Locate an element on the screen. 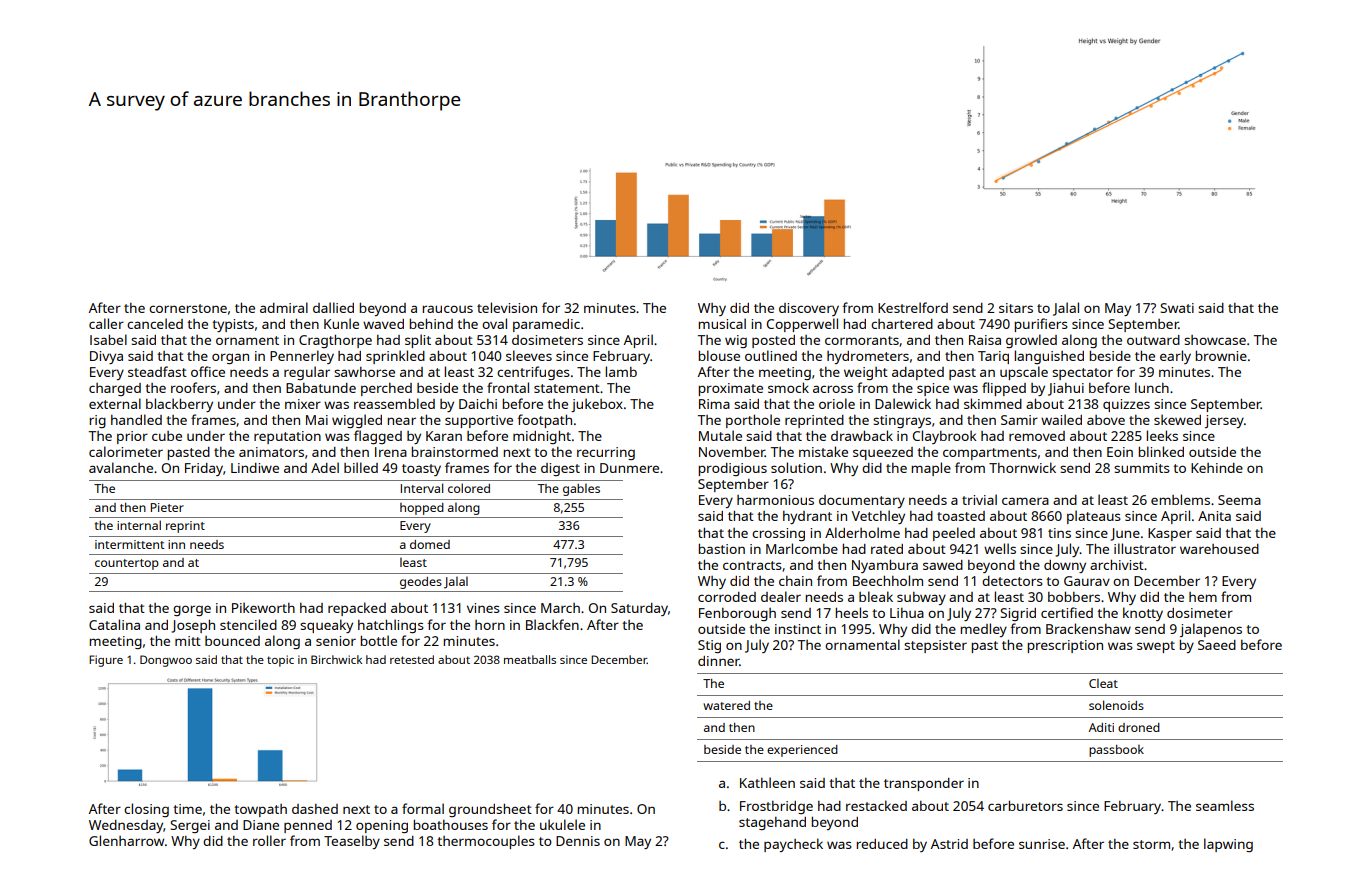 The height and width of the screenshot is (887, 1372). dinner is located at coordinates (719, 661).
